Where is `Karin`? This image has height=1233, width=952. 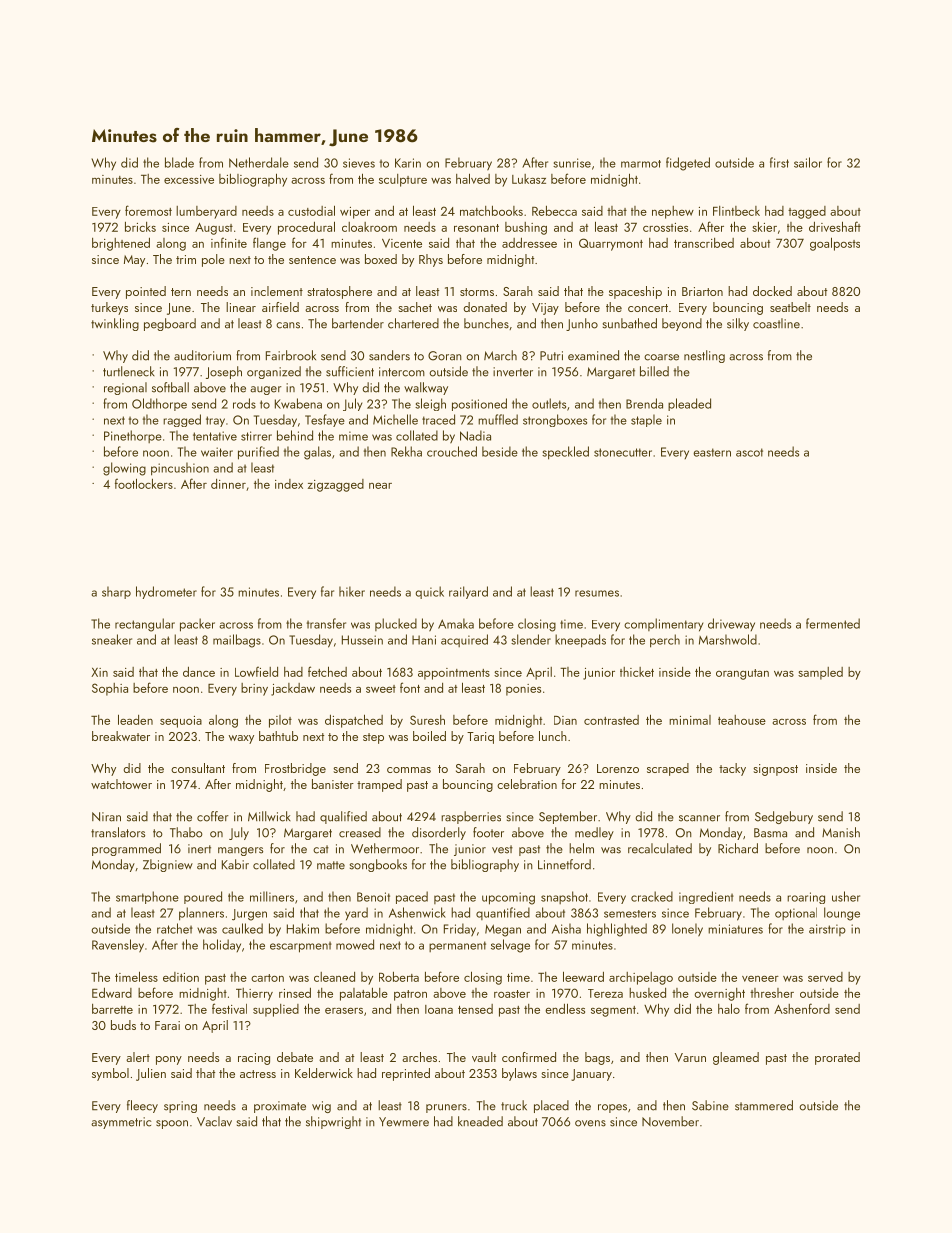
Karin is located at coordinates (408, 163).
